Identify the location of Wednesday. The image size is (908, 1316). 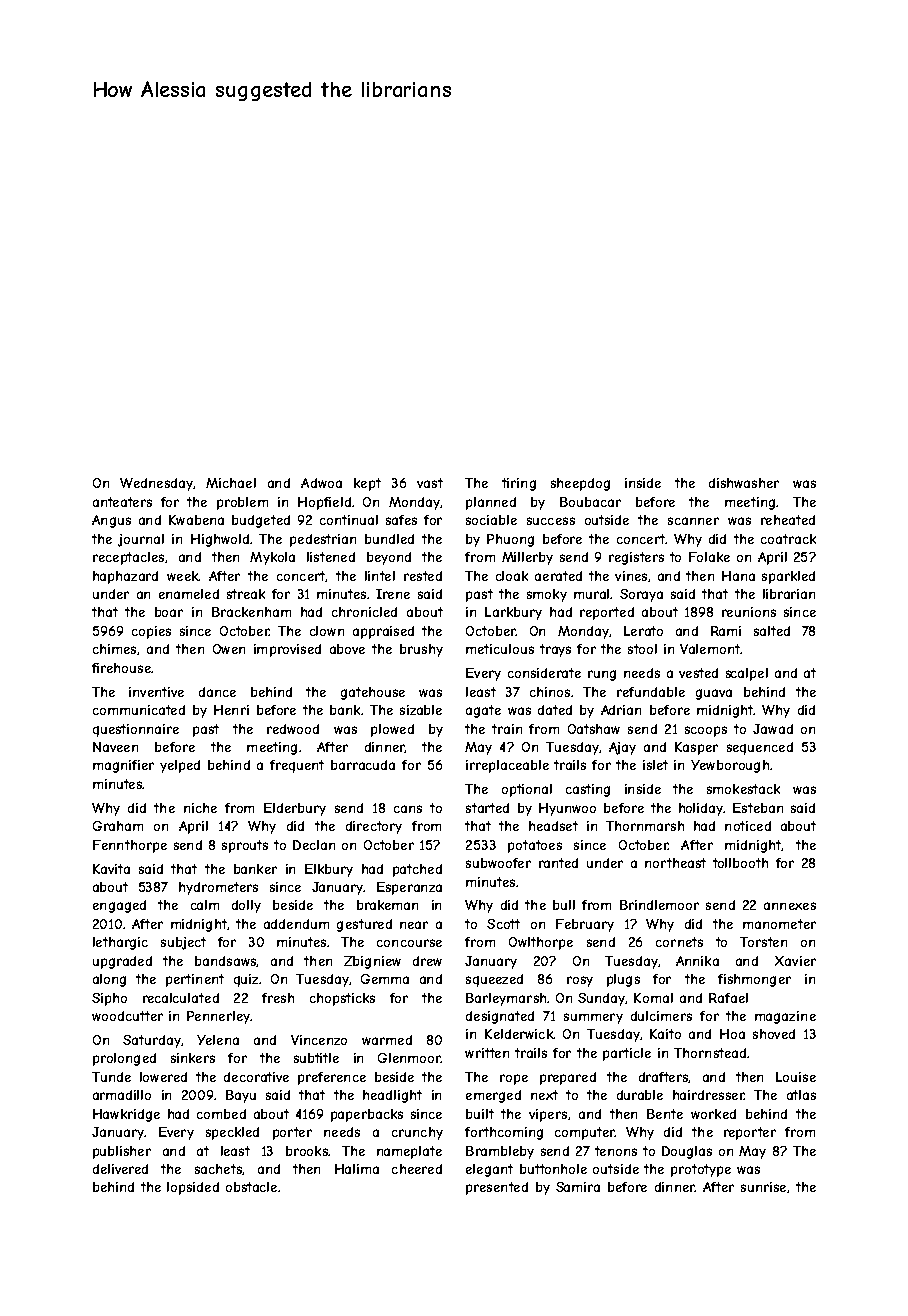
(156, 484).
